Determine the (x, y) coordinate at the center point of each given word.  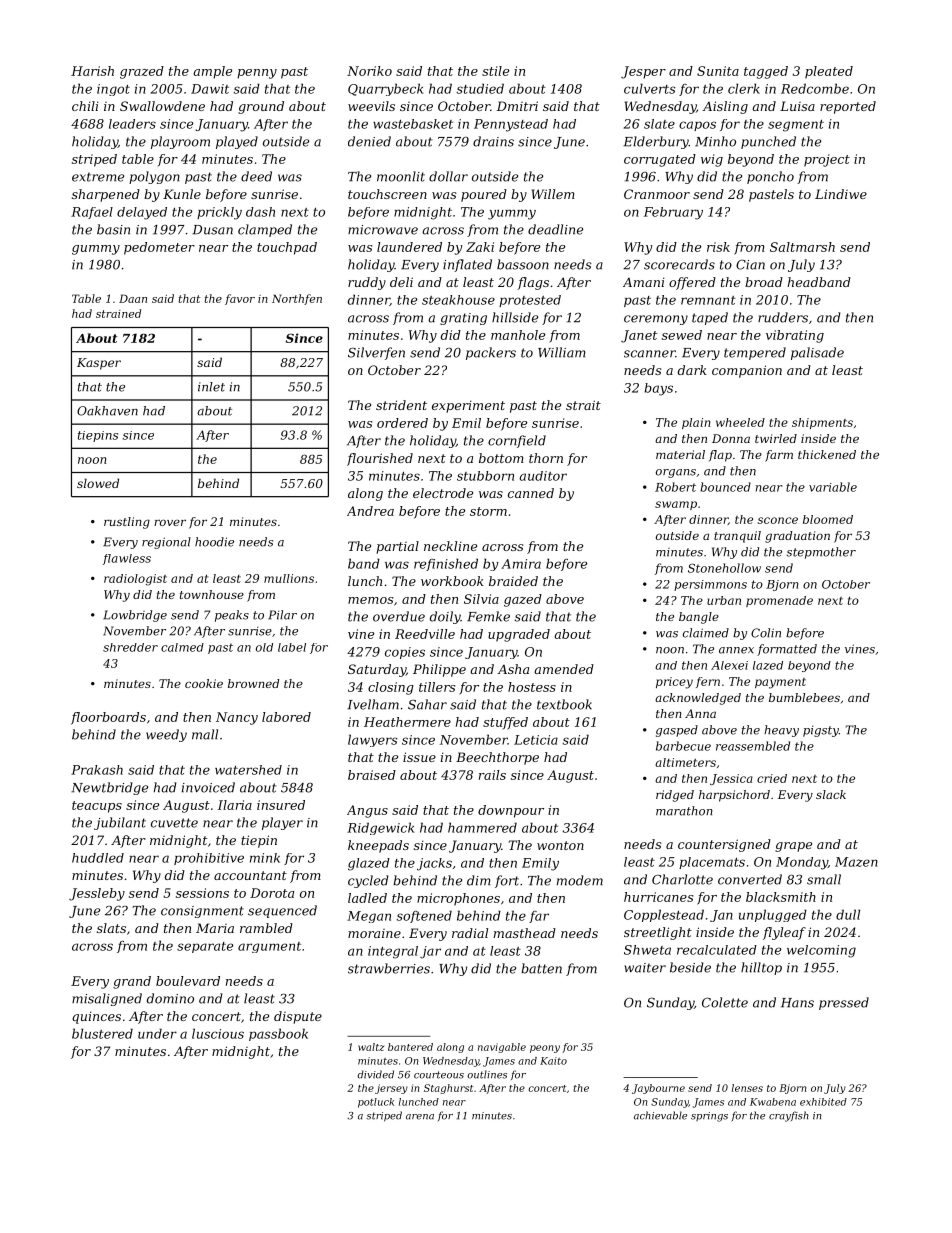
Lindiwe (841, 194)
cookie (204, 683)
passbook (278, 1034)
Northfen (297, 299)
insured (281, 805)
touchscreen (387, 194)
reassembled (753, 746)
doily (445, 617)
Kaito (553, 1061)
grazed (142, 72)
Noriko (369, 71)
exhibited (823, 1102)
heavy (781, 731)
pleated (829, 72)
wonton (560, 845)
